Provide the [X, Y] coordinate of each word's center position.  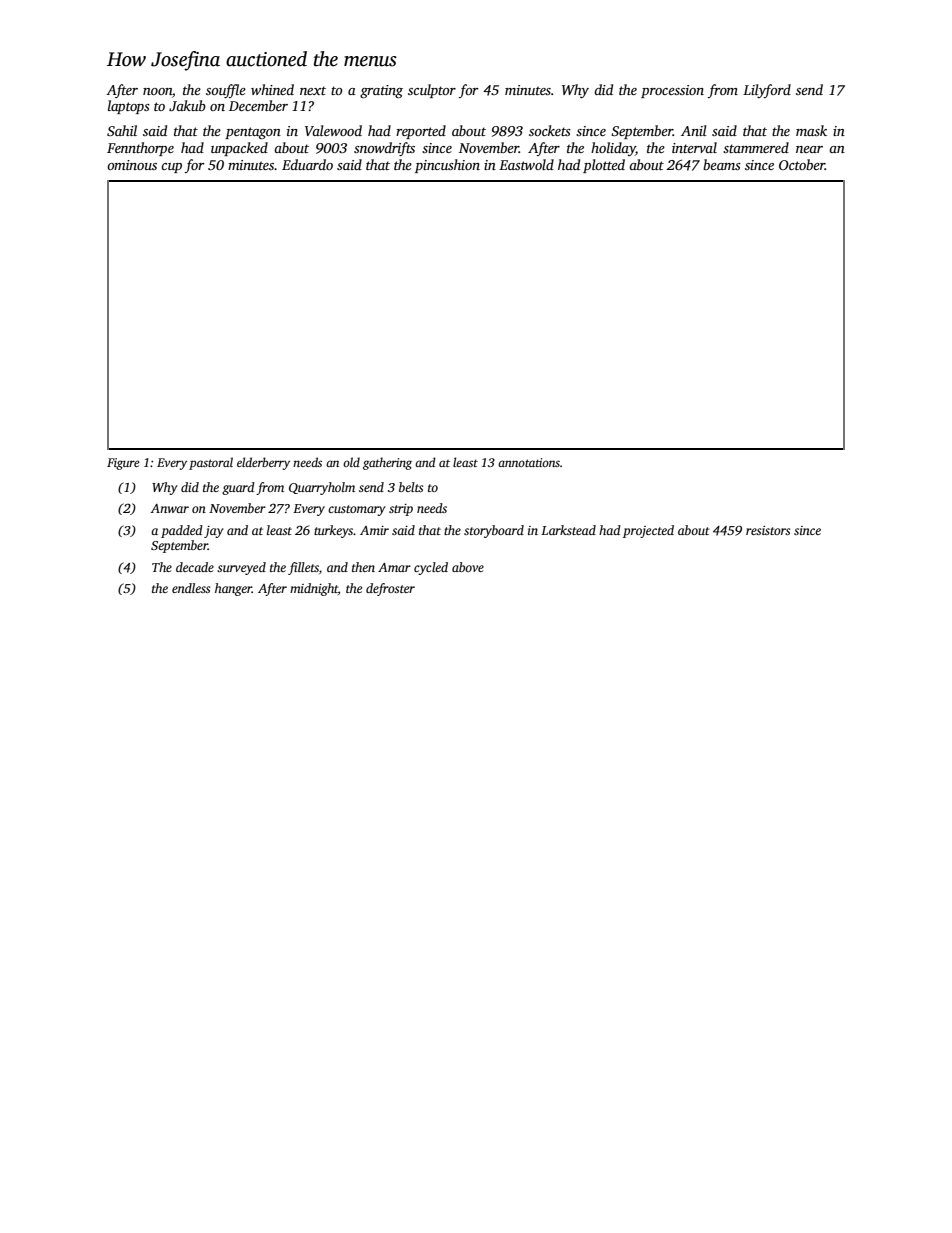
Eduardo [307, 164]
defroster [390, 589]
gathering [387, 463]
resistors [768, 530]
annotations [529, 462]
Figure [123, 464]
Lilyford [767, 91]
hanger [233, 589]
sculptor [432, 91]
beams [722, 164]
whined [272, 89]
